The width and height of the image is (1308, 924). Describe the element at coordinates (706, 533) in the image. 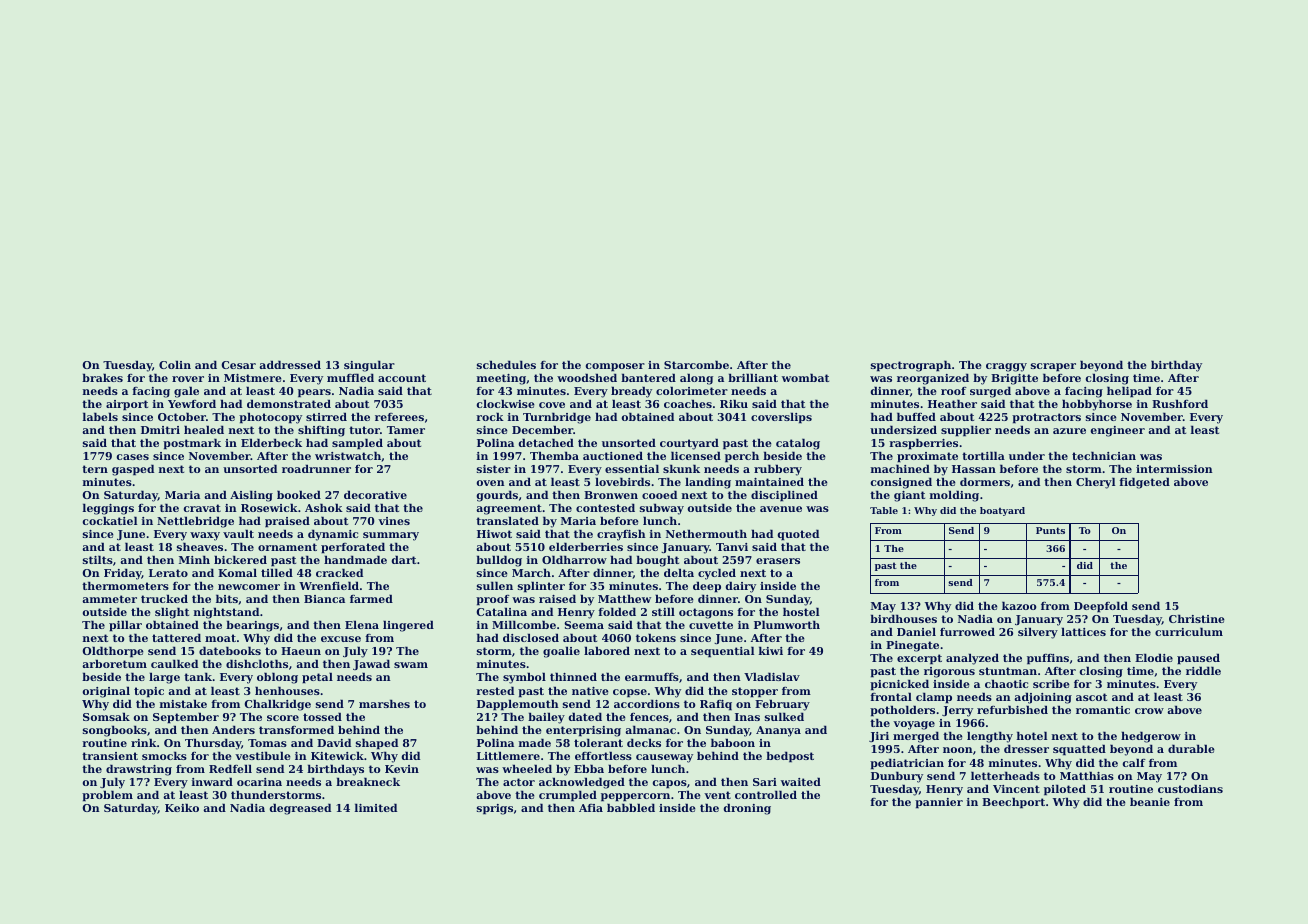

I see `Nethermouth` at that location.
